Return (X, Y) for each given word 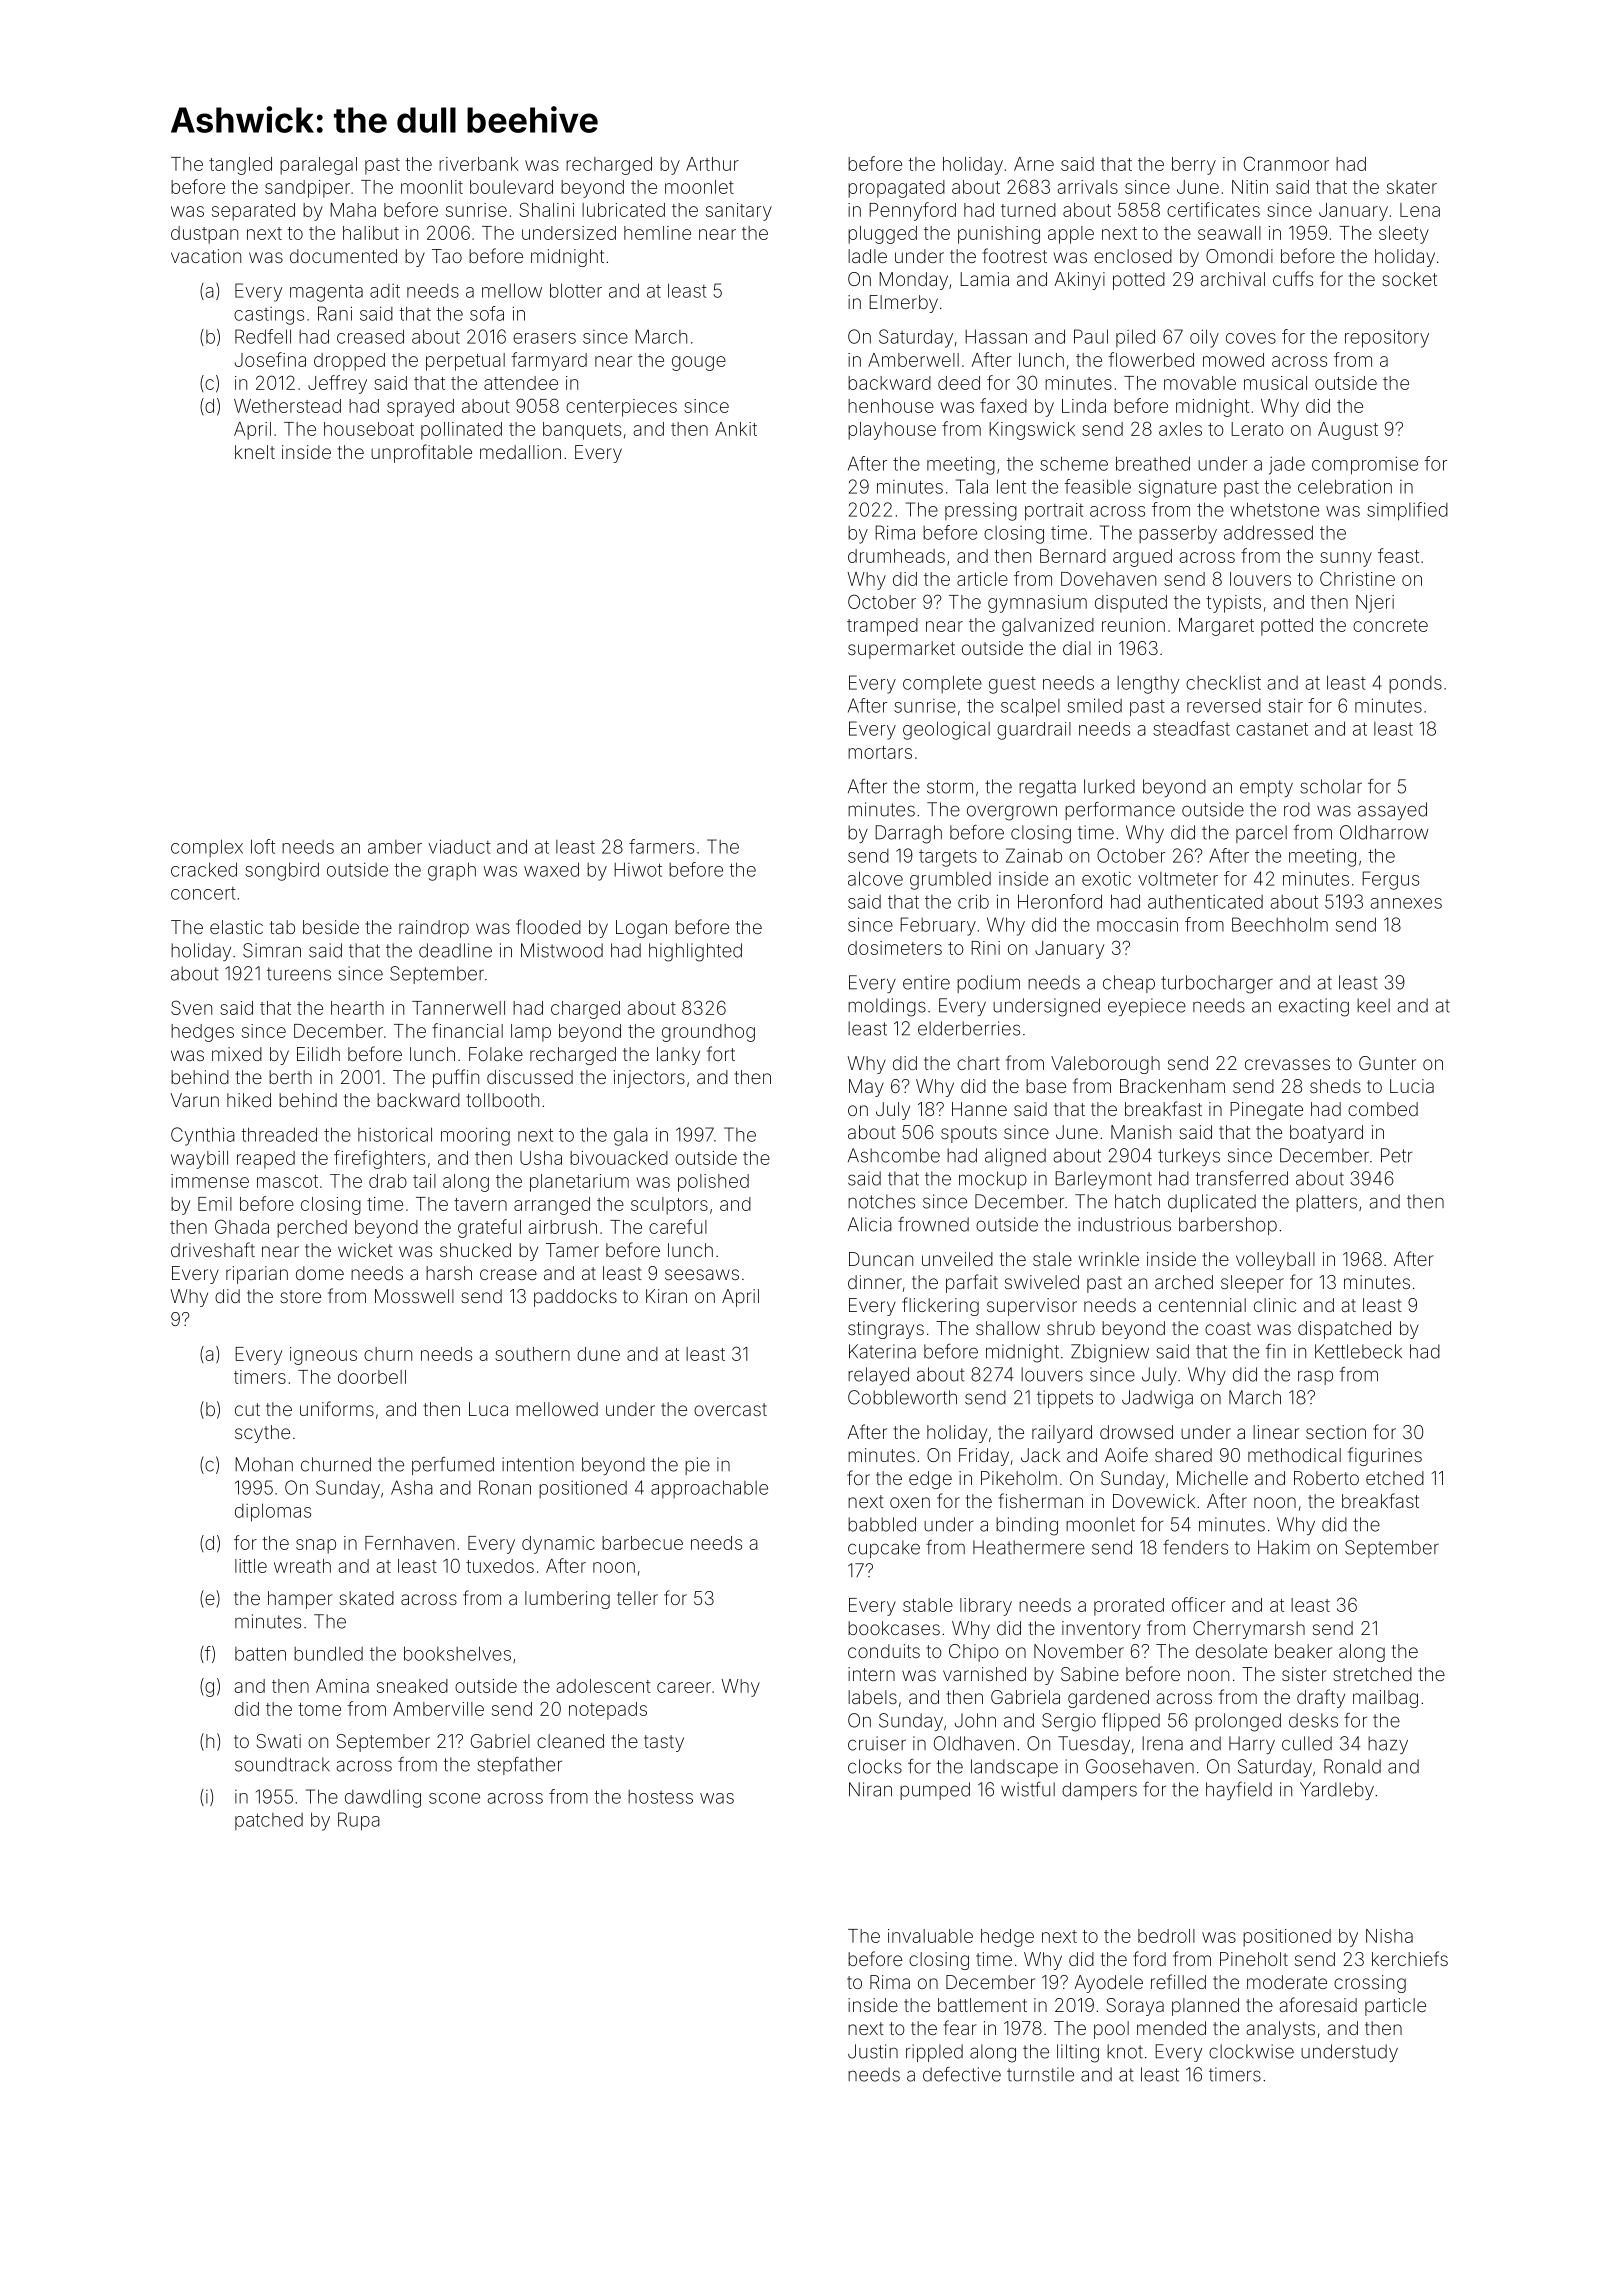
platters (1326, 1203)
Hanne (979, 1109)
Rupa (359, 1821)
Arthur (712, 164)
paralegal (318, 166)
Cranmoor (1286, 163)
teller (637, 1598)
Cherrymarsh (1249, 1630)
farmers (661, 846)
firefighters (379, 1159)
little (251, 1566)
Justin (873, 2051)
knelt (255, 452)
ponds (1415, 684)
